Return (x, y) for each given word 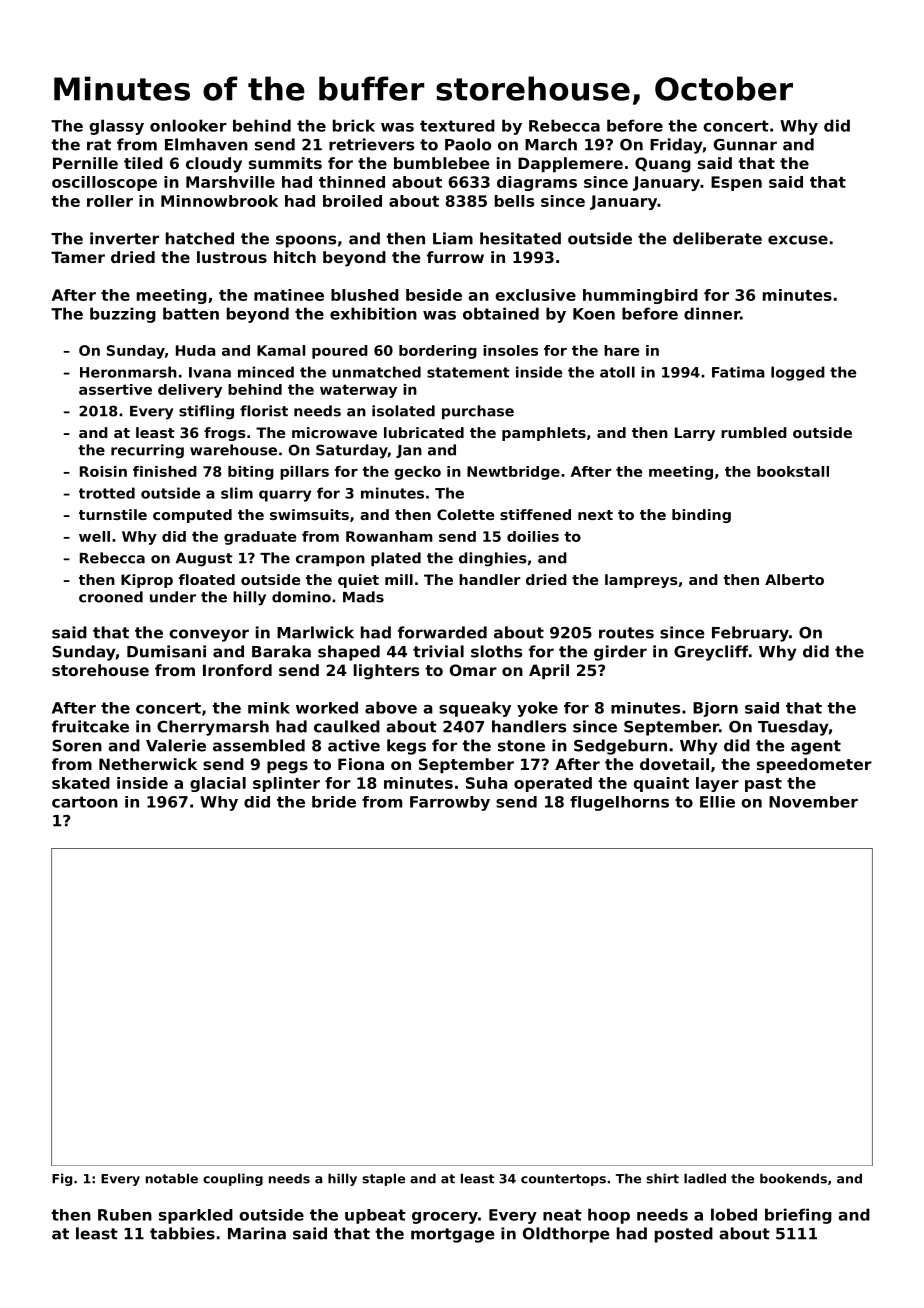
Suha (487, 783)
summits (285, 163)
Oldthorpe (566, 1235)
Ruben (125, 1215)
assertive (115, 389)
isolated (403, 411)
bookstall (793, 471)
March (551, 144)
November (813, 802)
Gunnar (745, 145)
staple (383, 1179)
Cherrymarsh (213, 728)
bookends (793, 1178)
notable (172, 1178)
